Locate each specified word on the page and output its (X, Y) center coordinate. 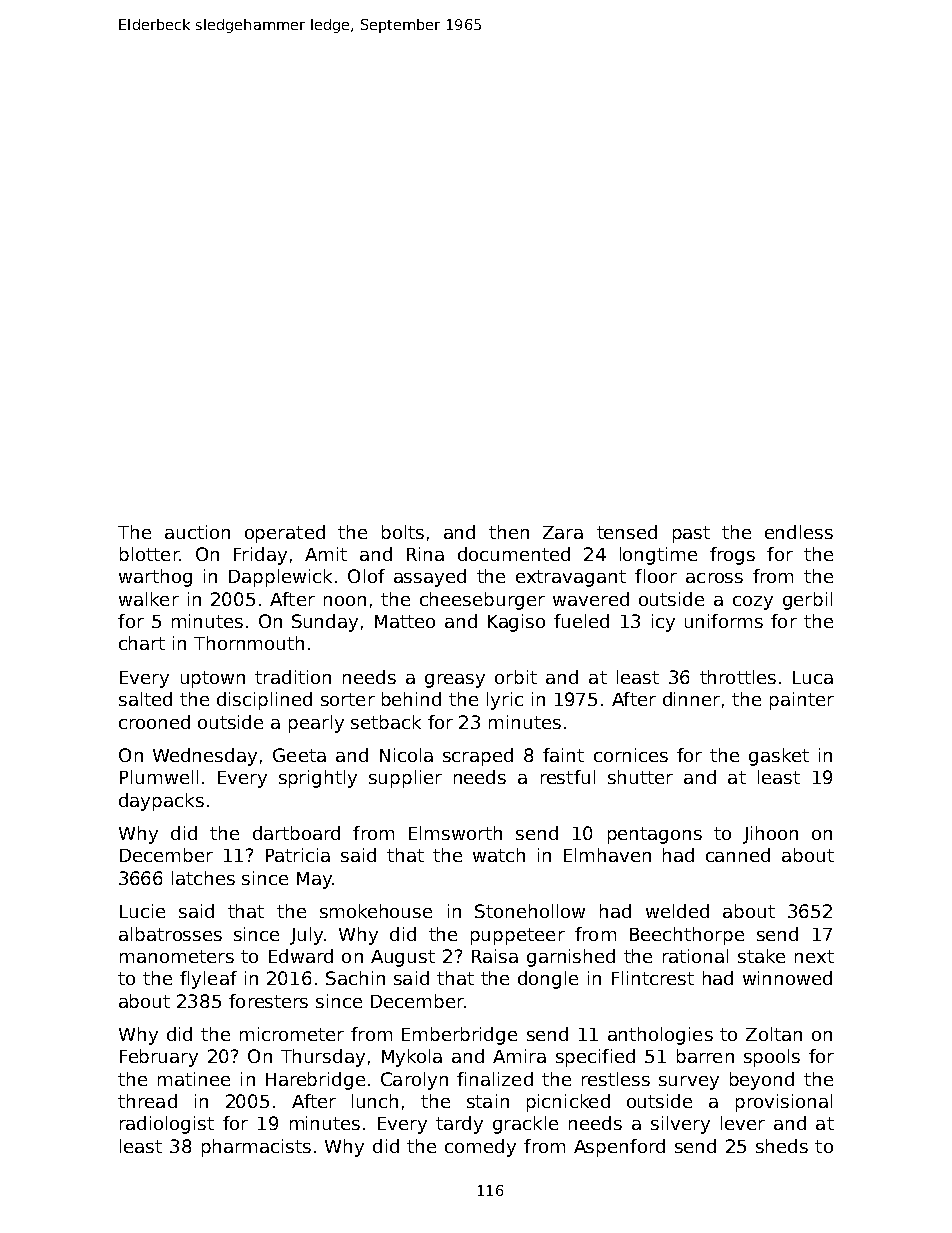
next (814, 956)
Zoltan (774, 1034)
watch (499, 855)
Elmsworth (455, 833)
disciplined (264, 701)
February (159, 1058)
